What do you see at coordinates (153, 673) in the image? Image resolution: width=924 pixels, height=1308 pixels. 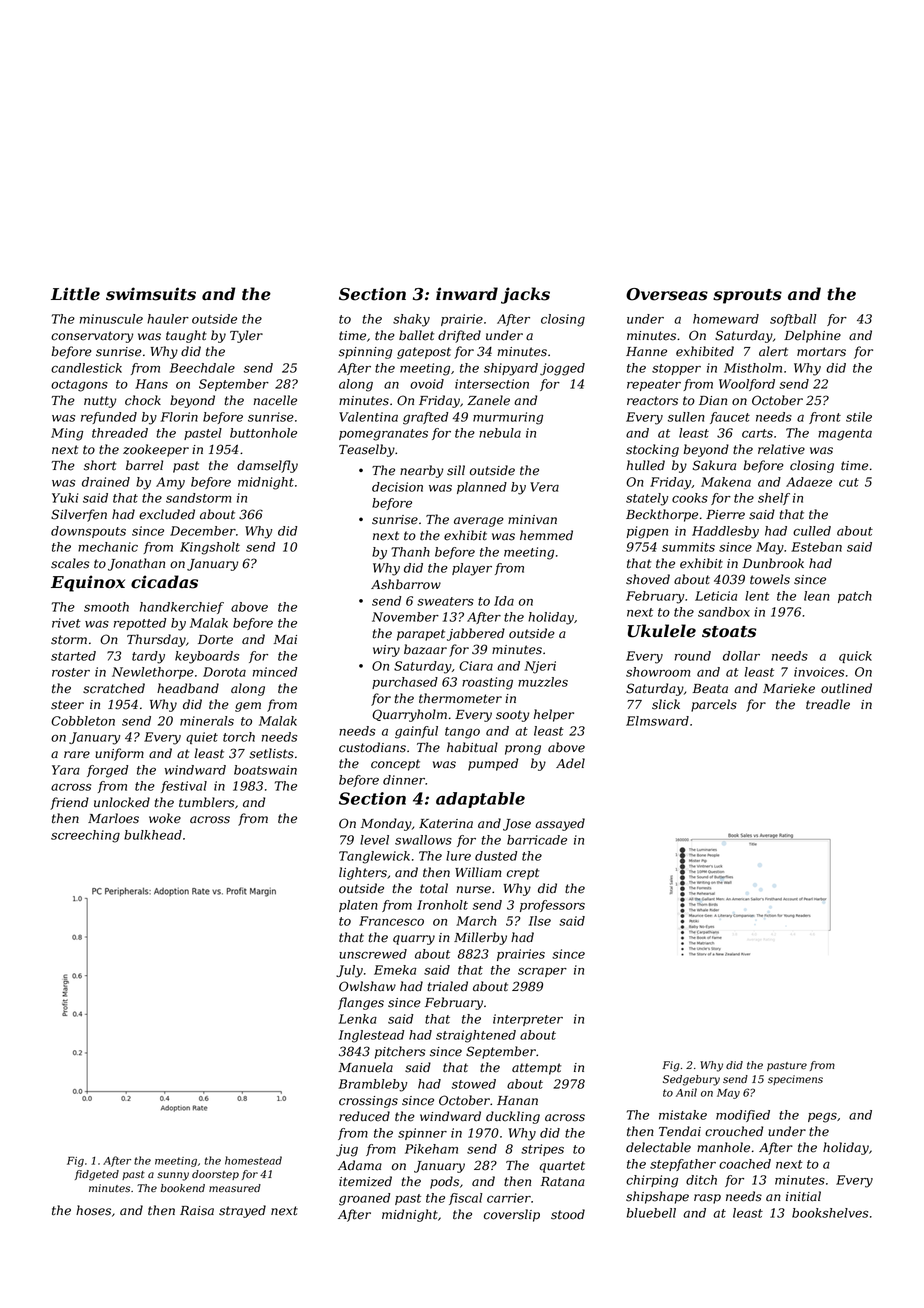 I see `Newlethorpe` at bounding box center [153, 673].
